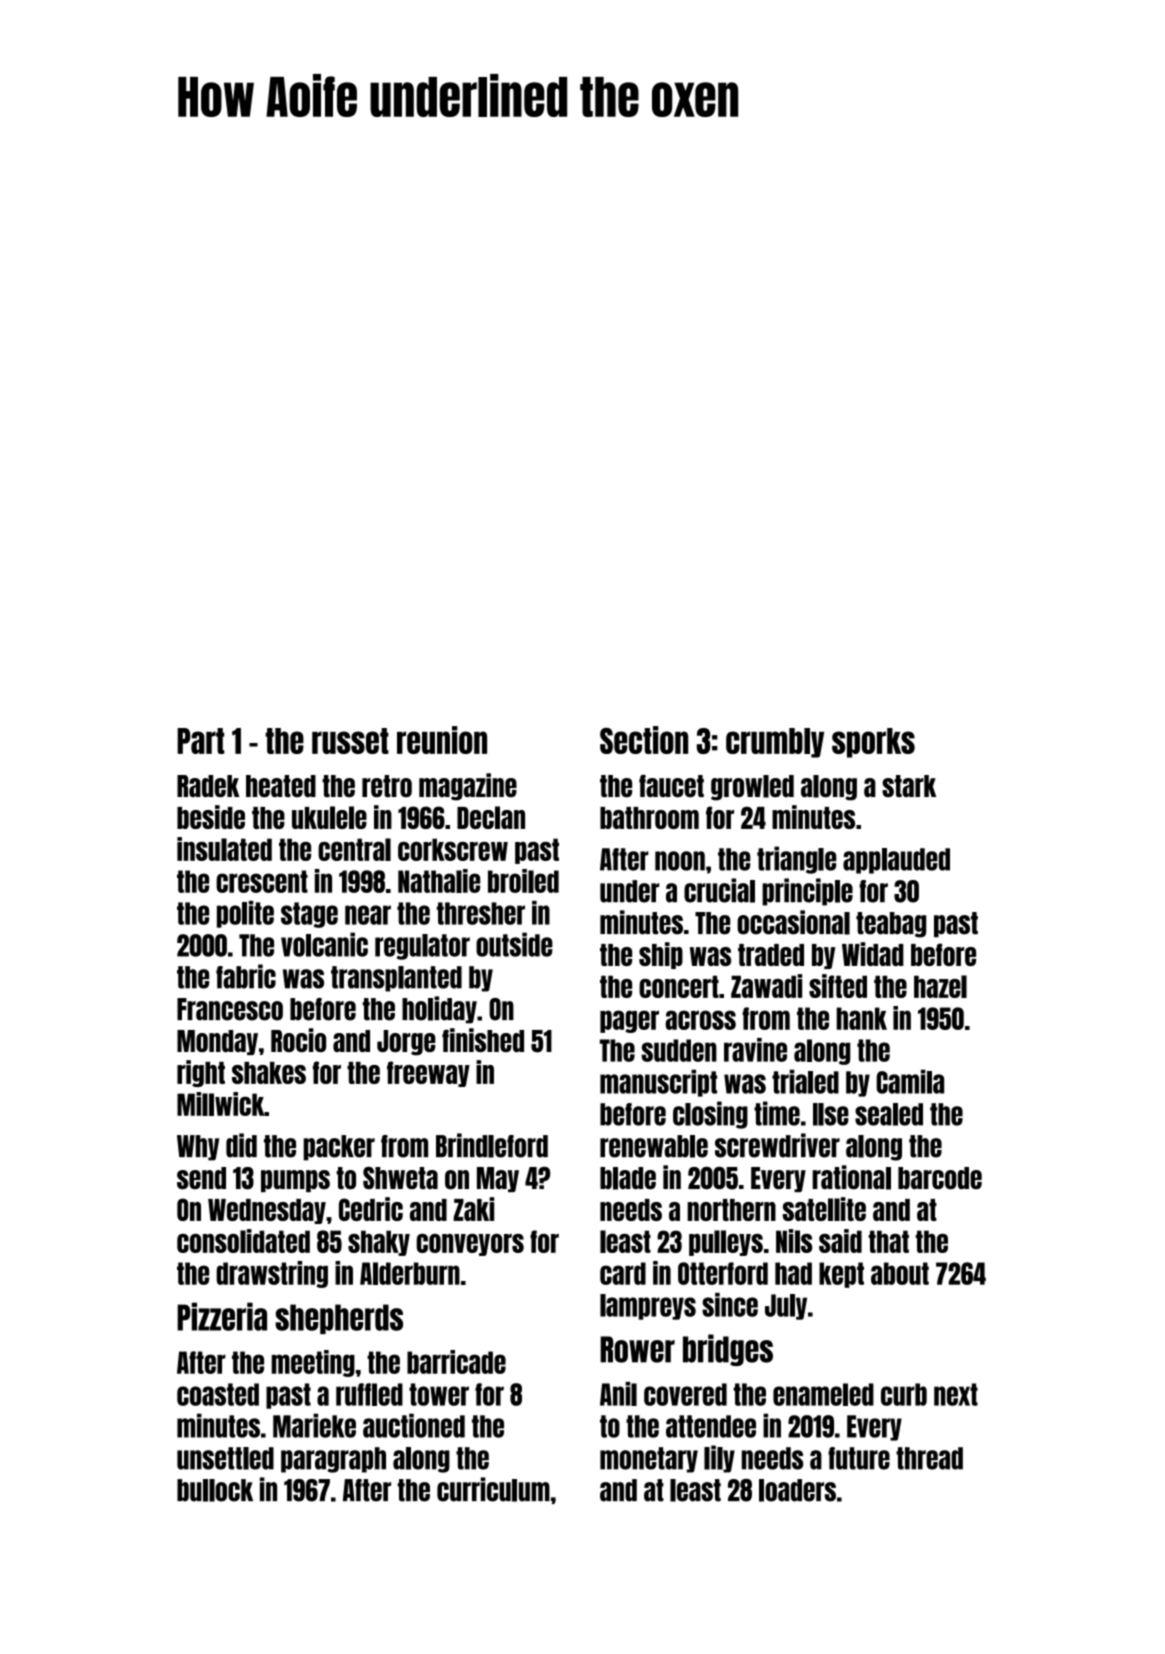 The height and width of the page is (1654, 1165). What do you see at coordinates (873, 743) in the page?
I see `sporks` at bounding box center [873, 743].
